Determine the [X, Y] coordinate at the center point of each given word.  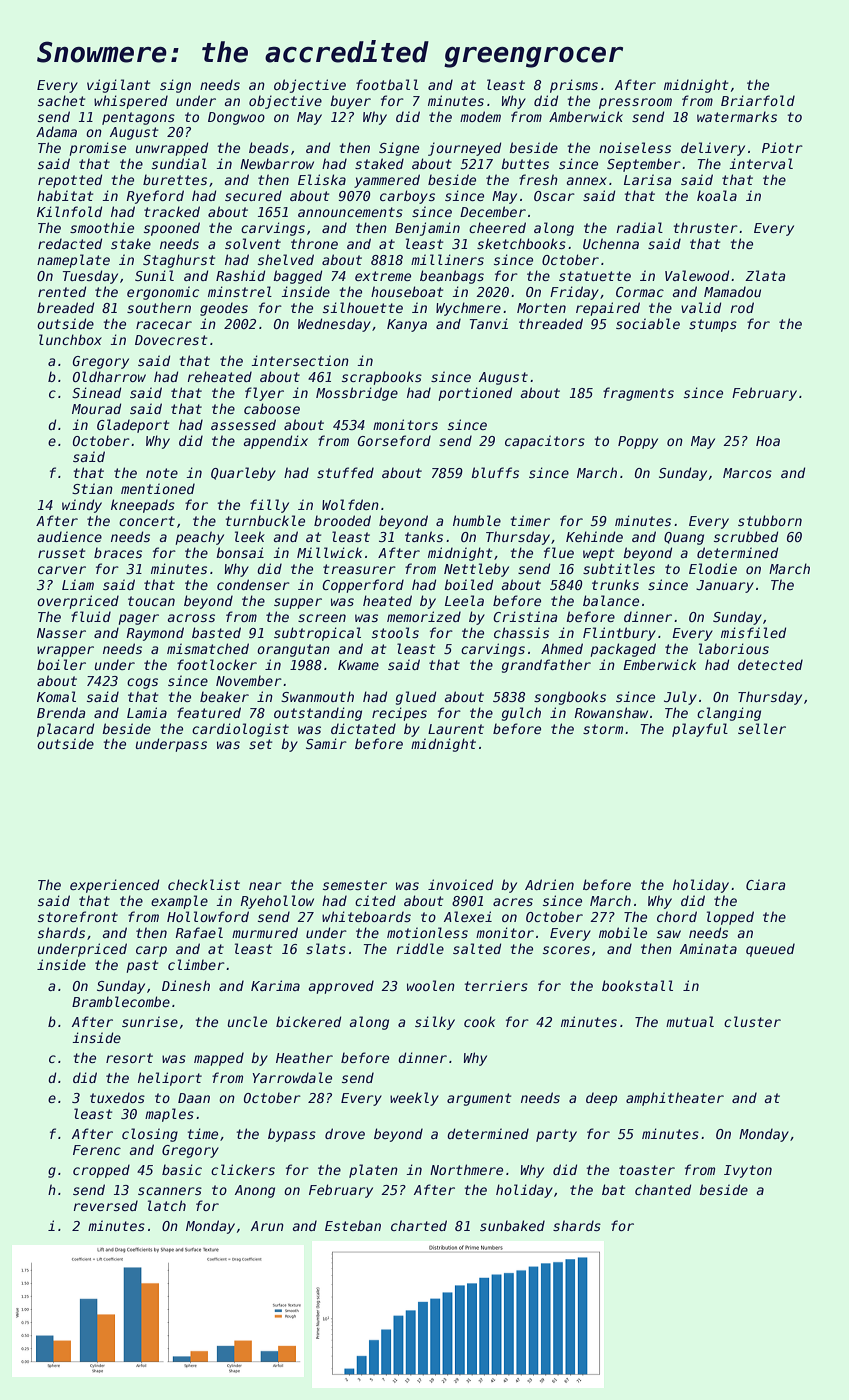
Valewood [697, 275]
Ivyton [748, 1171]
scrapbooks [382, 378]
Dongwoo [236, 118]
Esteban [353, 1225]
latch [167, 1205]
